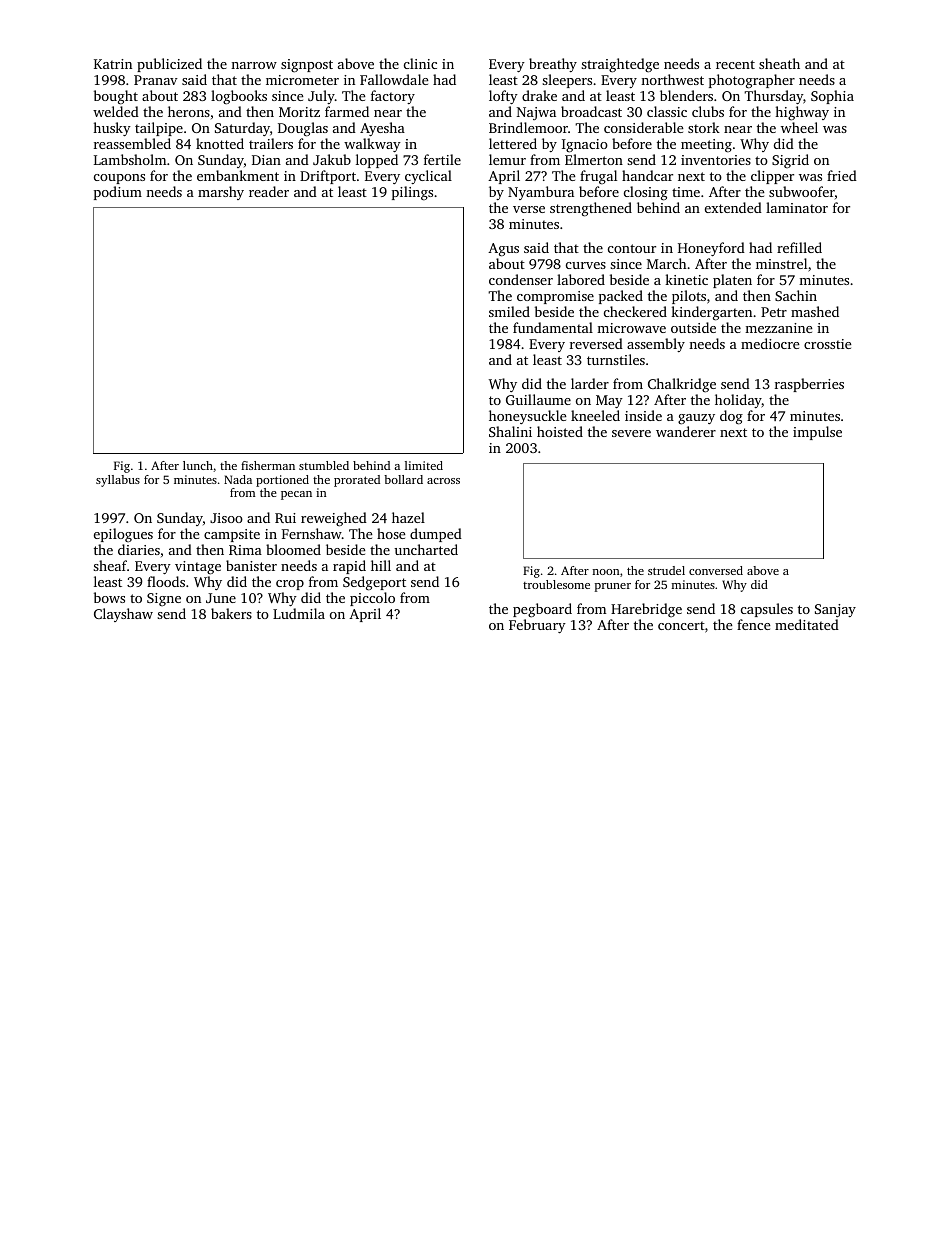 Image resolution: width=952 pixels, height=1233 pixels. Describe the element at coordinates (772, 177) in the screenshot. I see `clipper` at that location.
